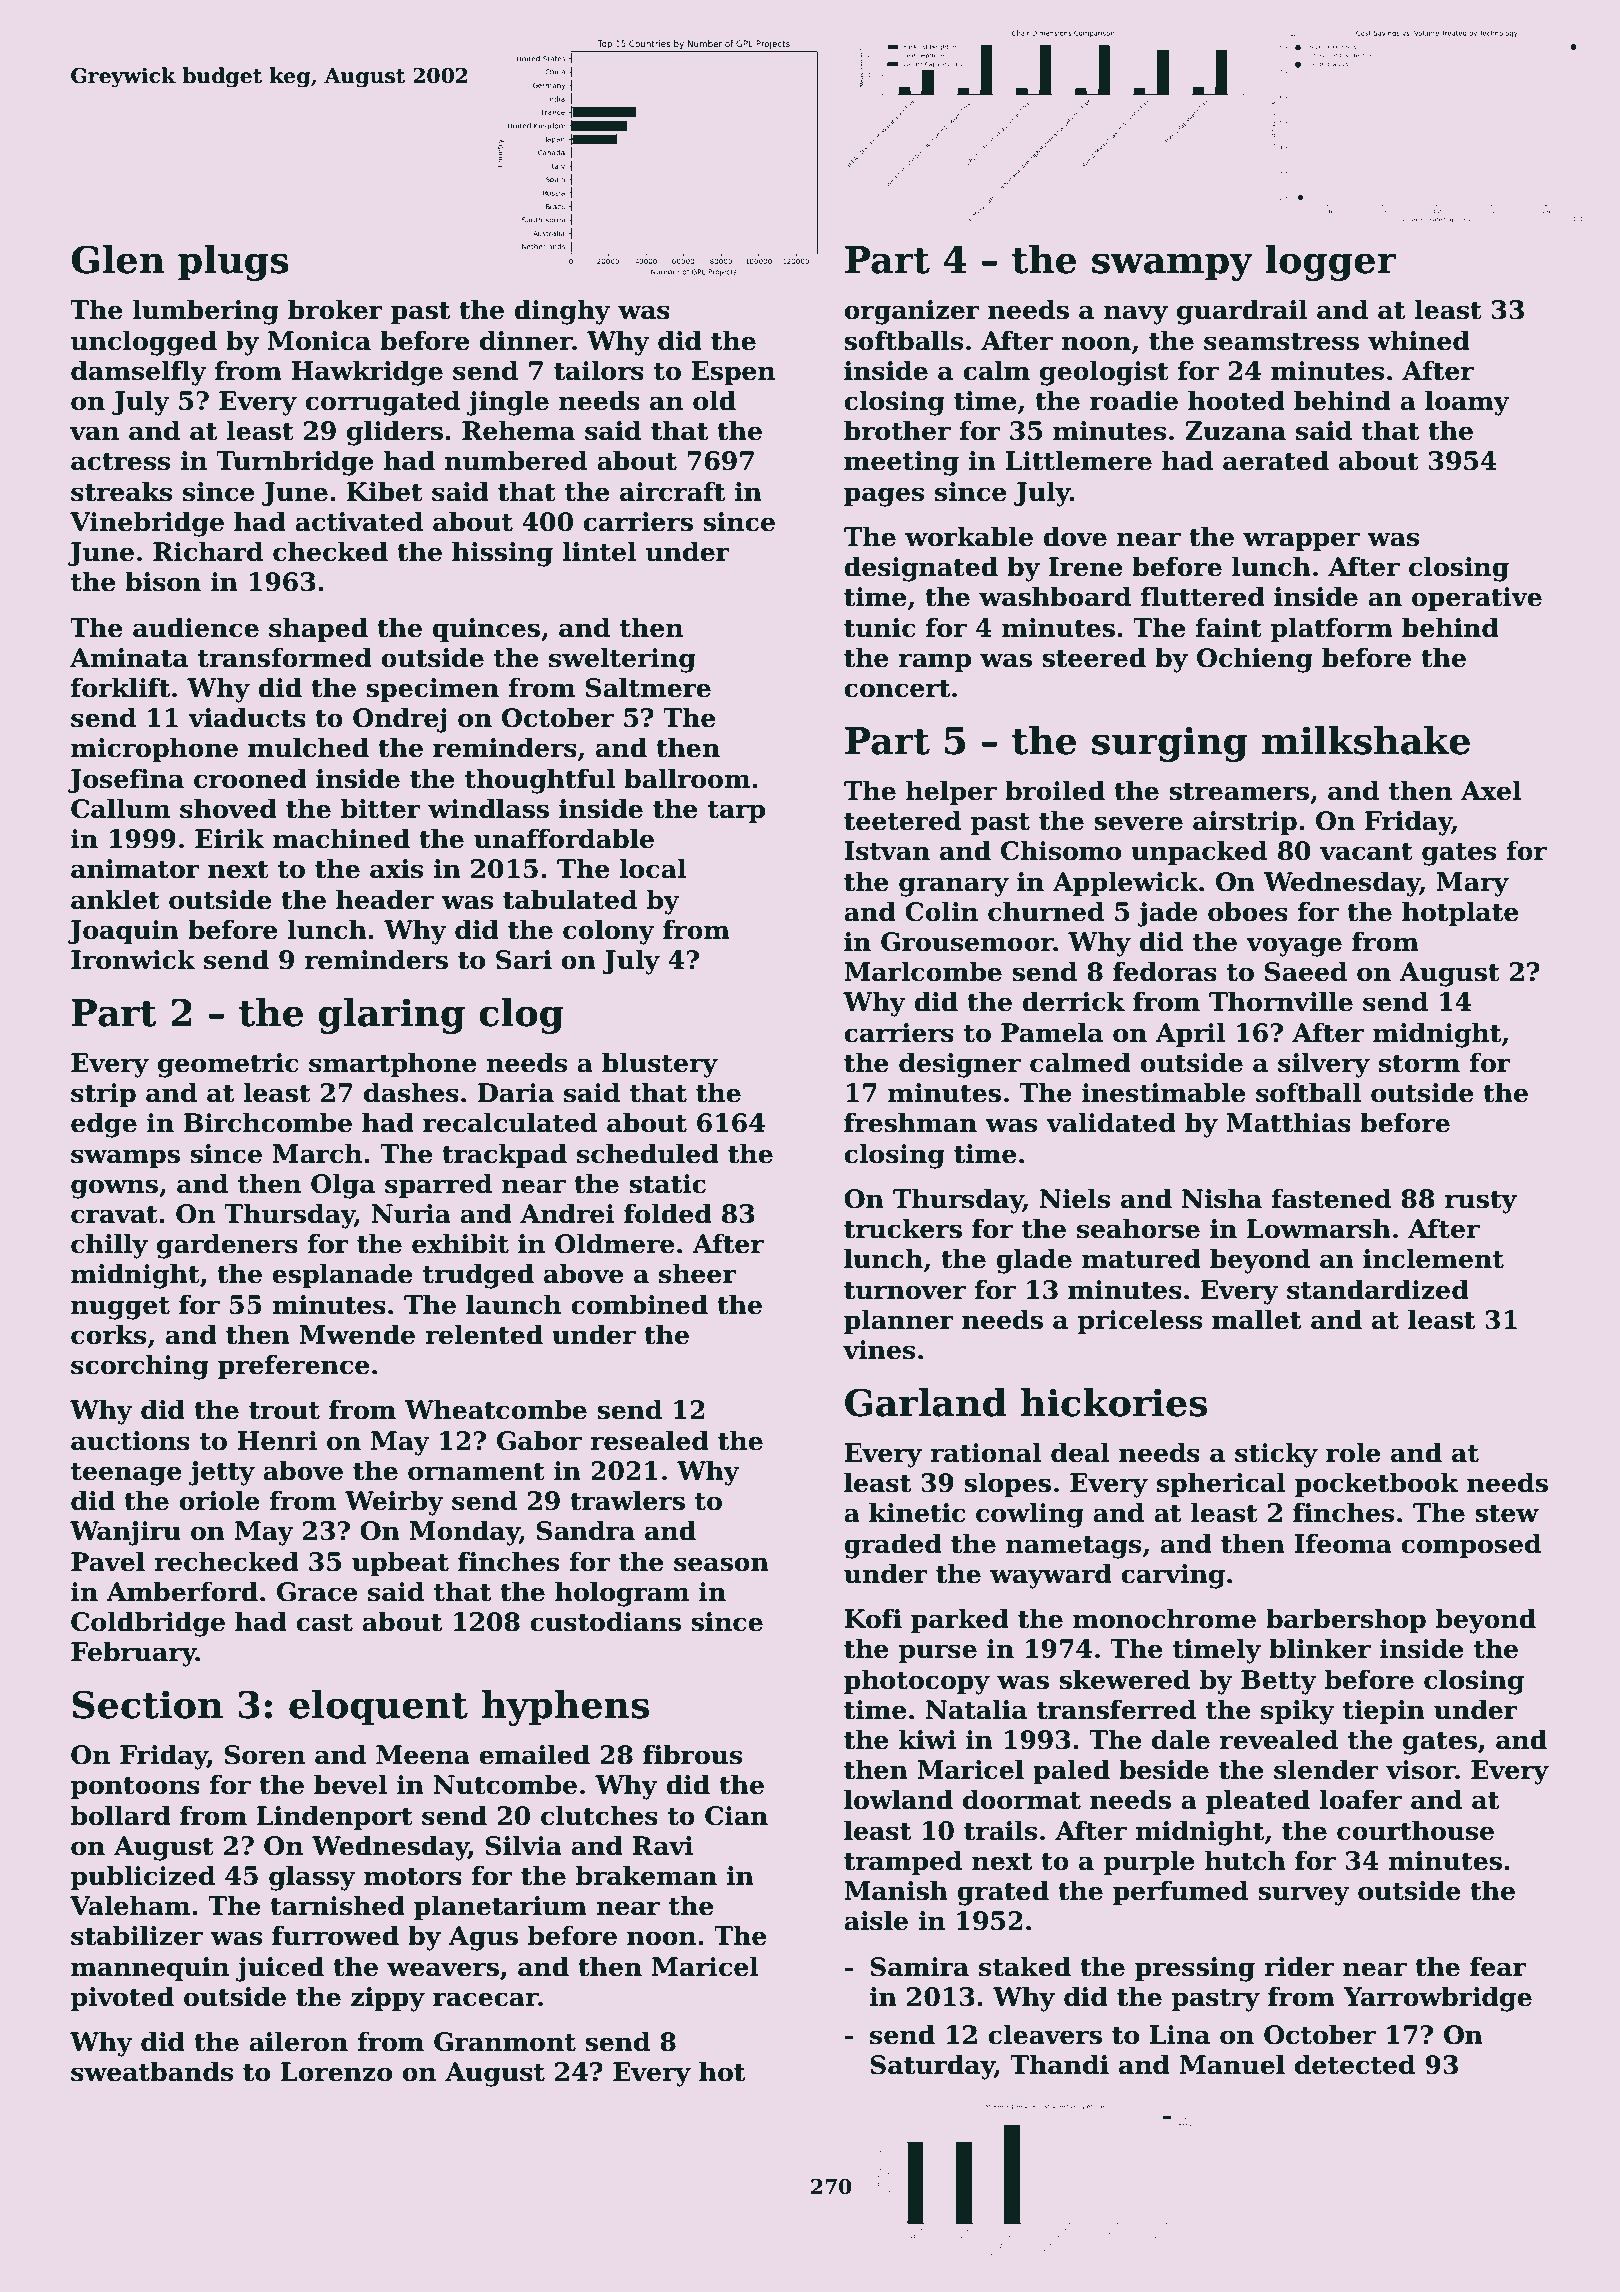 The width and height of the page is (1620, 2292). I want to click on static, so click(667, 1184).
